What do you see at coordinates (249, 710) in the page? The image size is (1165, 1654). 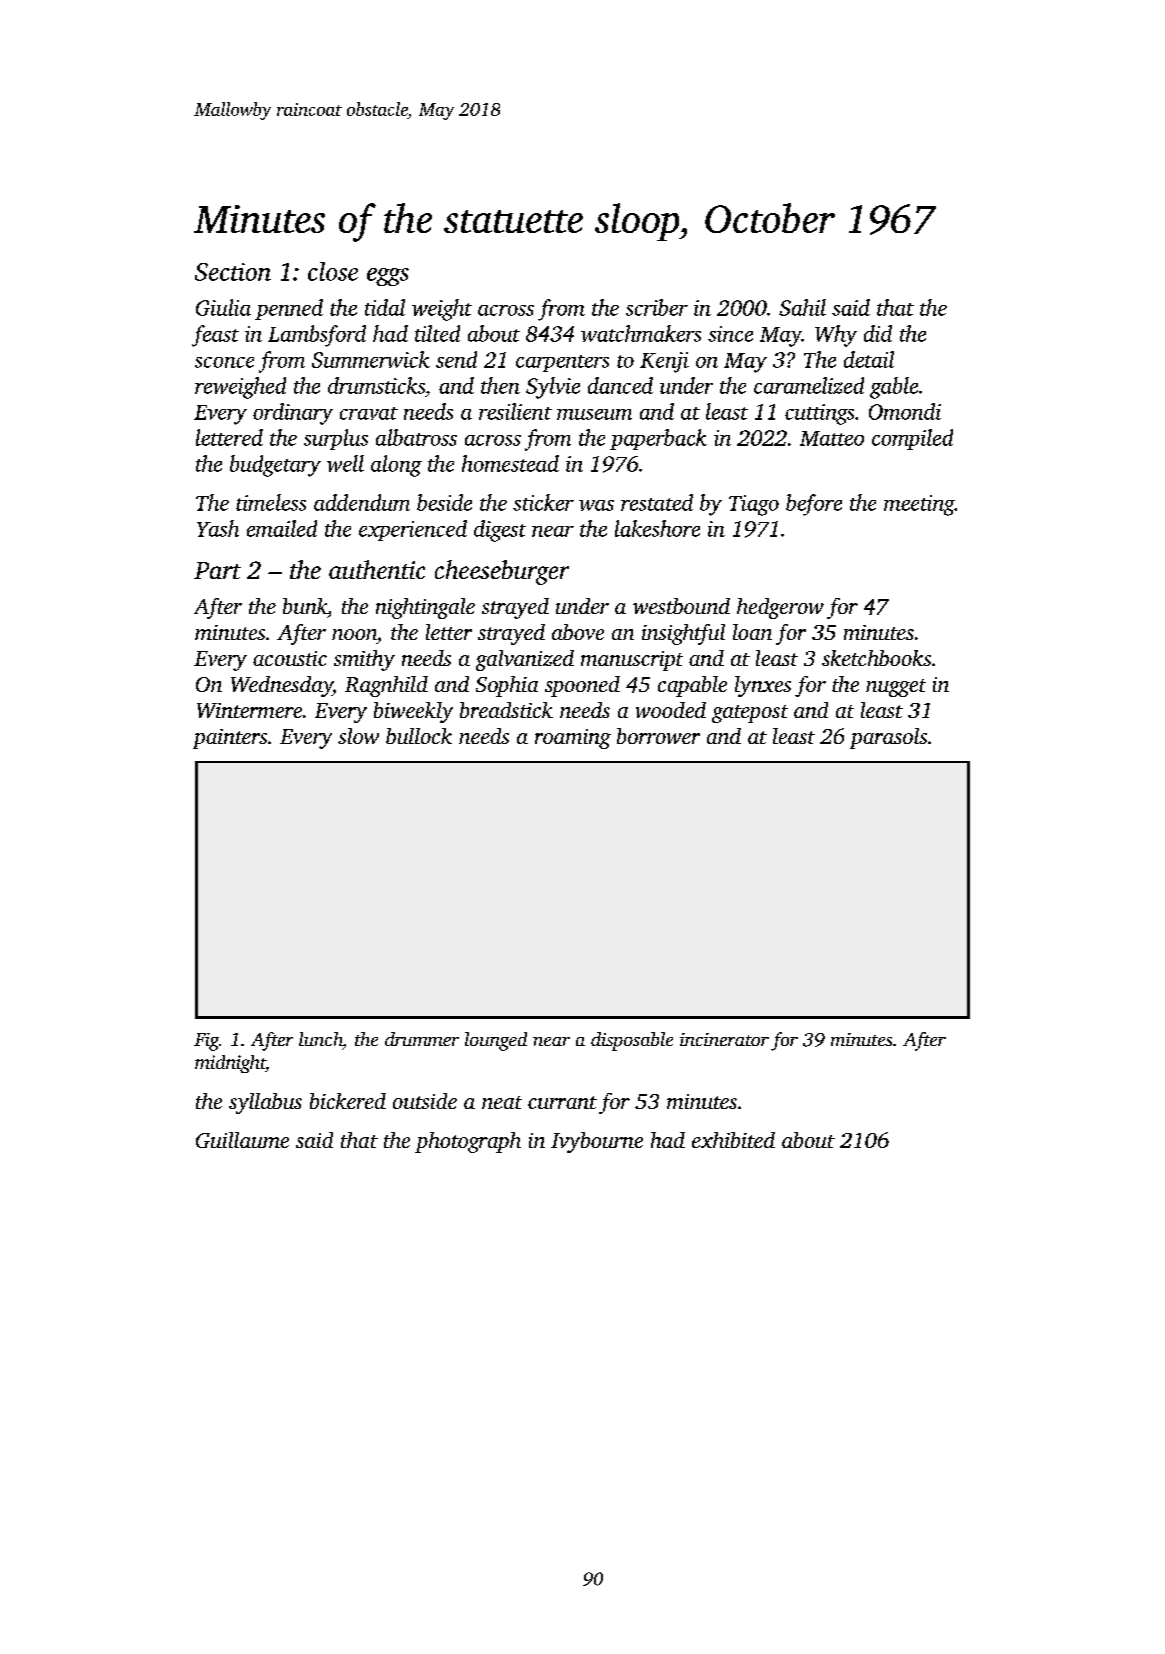 I see `Wintermere` at bounding box center [249, 710].
